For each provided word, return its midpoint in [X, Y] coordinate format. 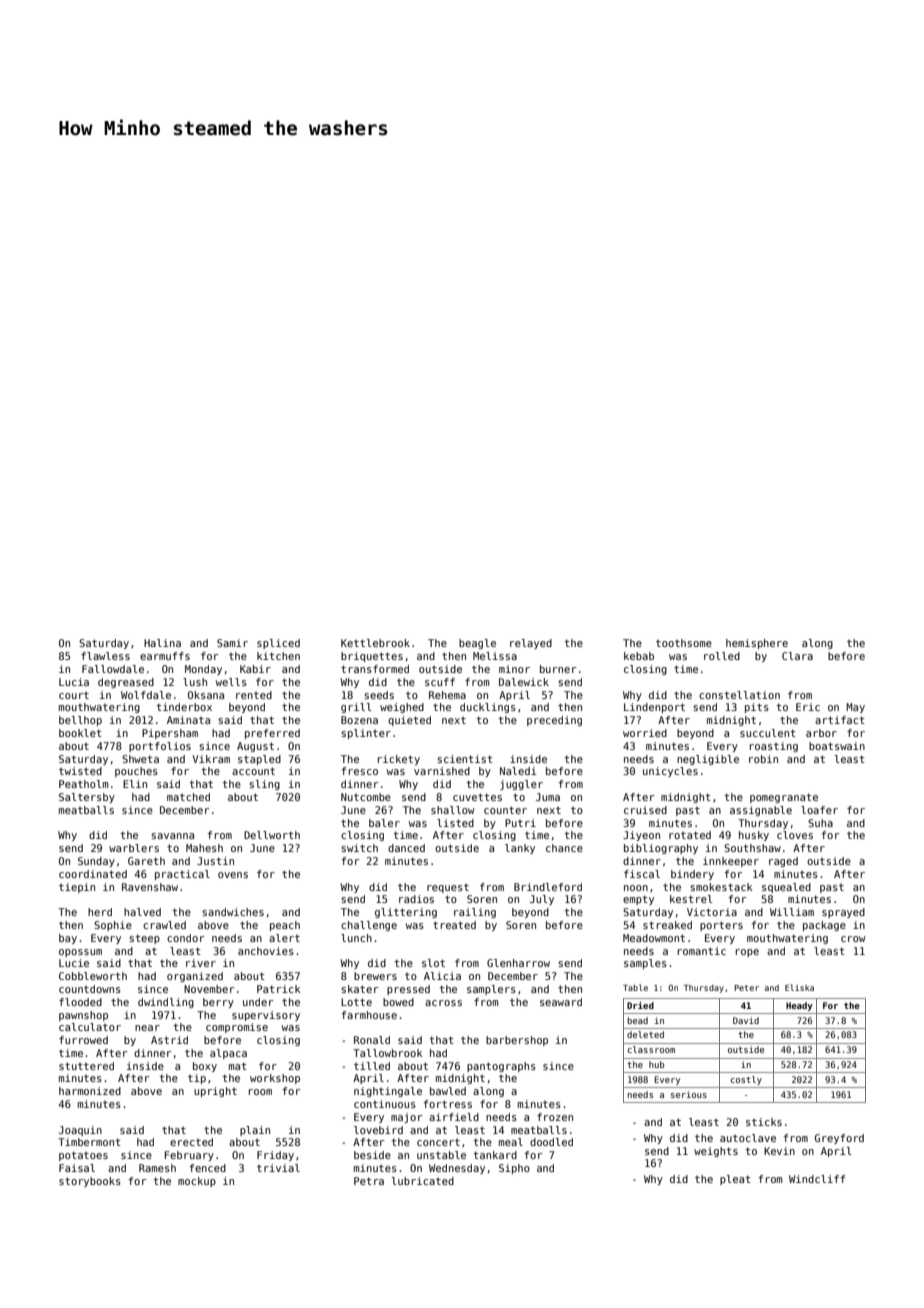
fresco [359, 771]
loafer [819, 810]
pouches [136, 772]
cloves [795, 835]
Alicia [442, 976]
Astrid [169, 1040]
